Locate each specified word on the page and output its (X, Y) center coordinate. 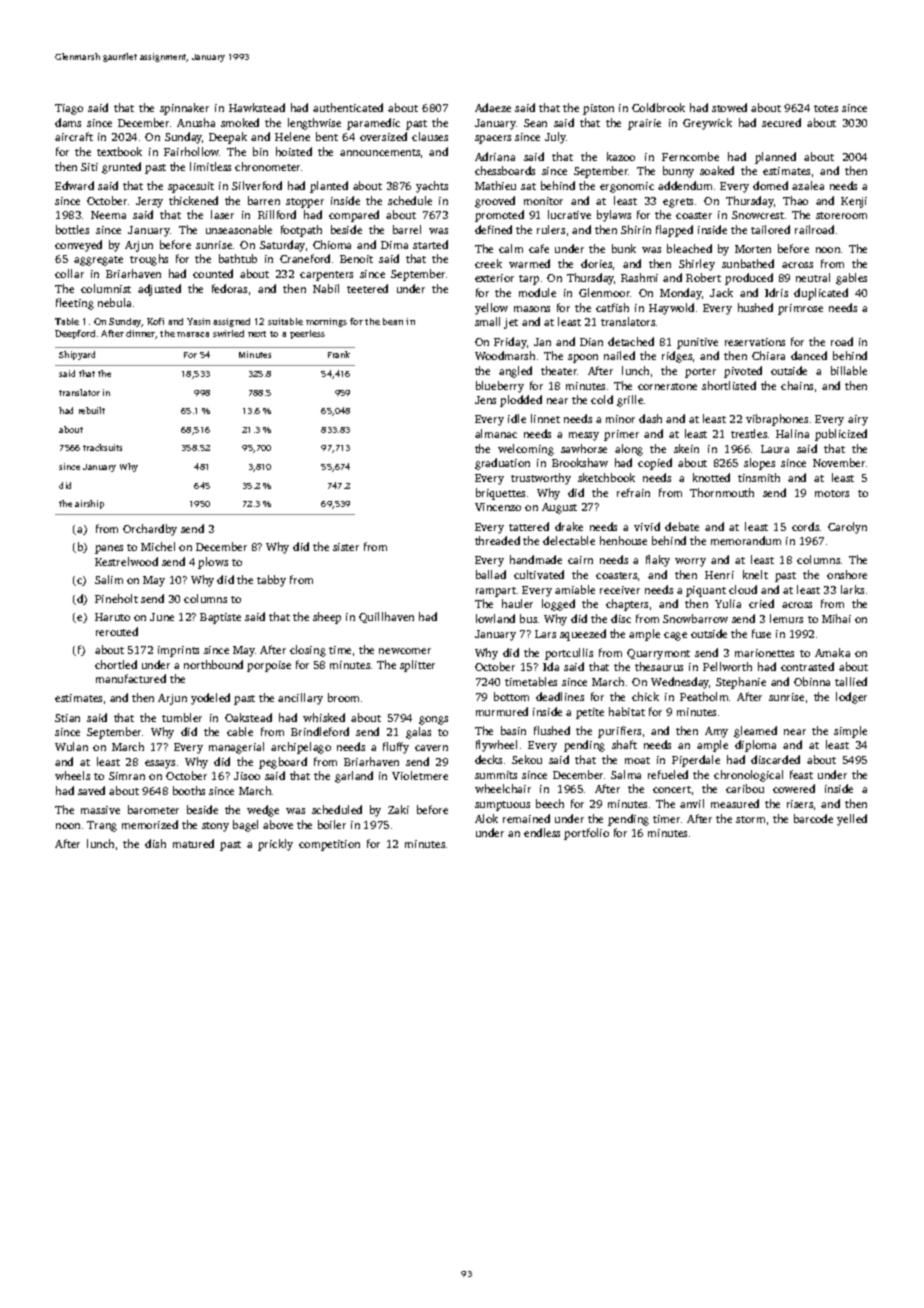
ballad (491, 574)
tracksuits (102, 447)
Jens (485, 400)
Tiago (69, 109)
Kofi (155, 321)
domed (770, 185)
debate (682, 526)
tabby (271, 581)
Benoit (356, 259)
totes (826, 108)
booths (189, 790)
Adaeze (493, 107)
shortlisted (729, 385)
